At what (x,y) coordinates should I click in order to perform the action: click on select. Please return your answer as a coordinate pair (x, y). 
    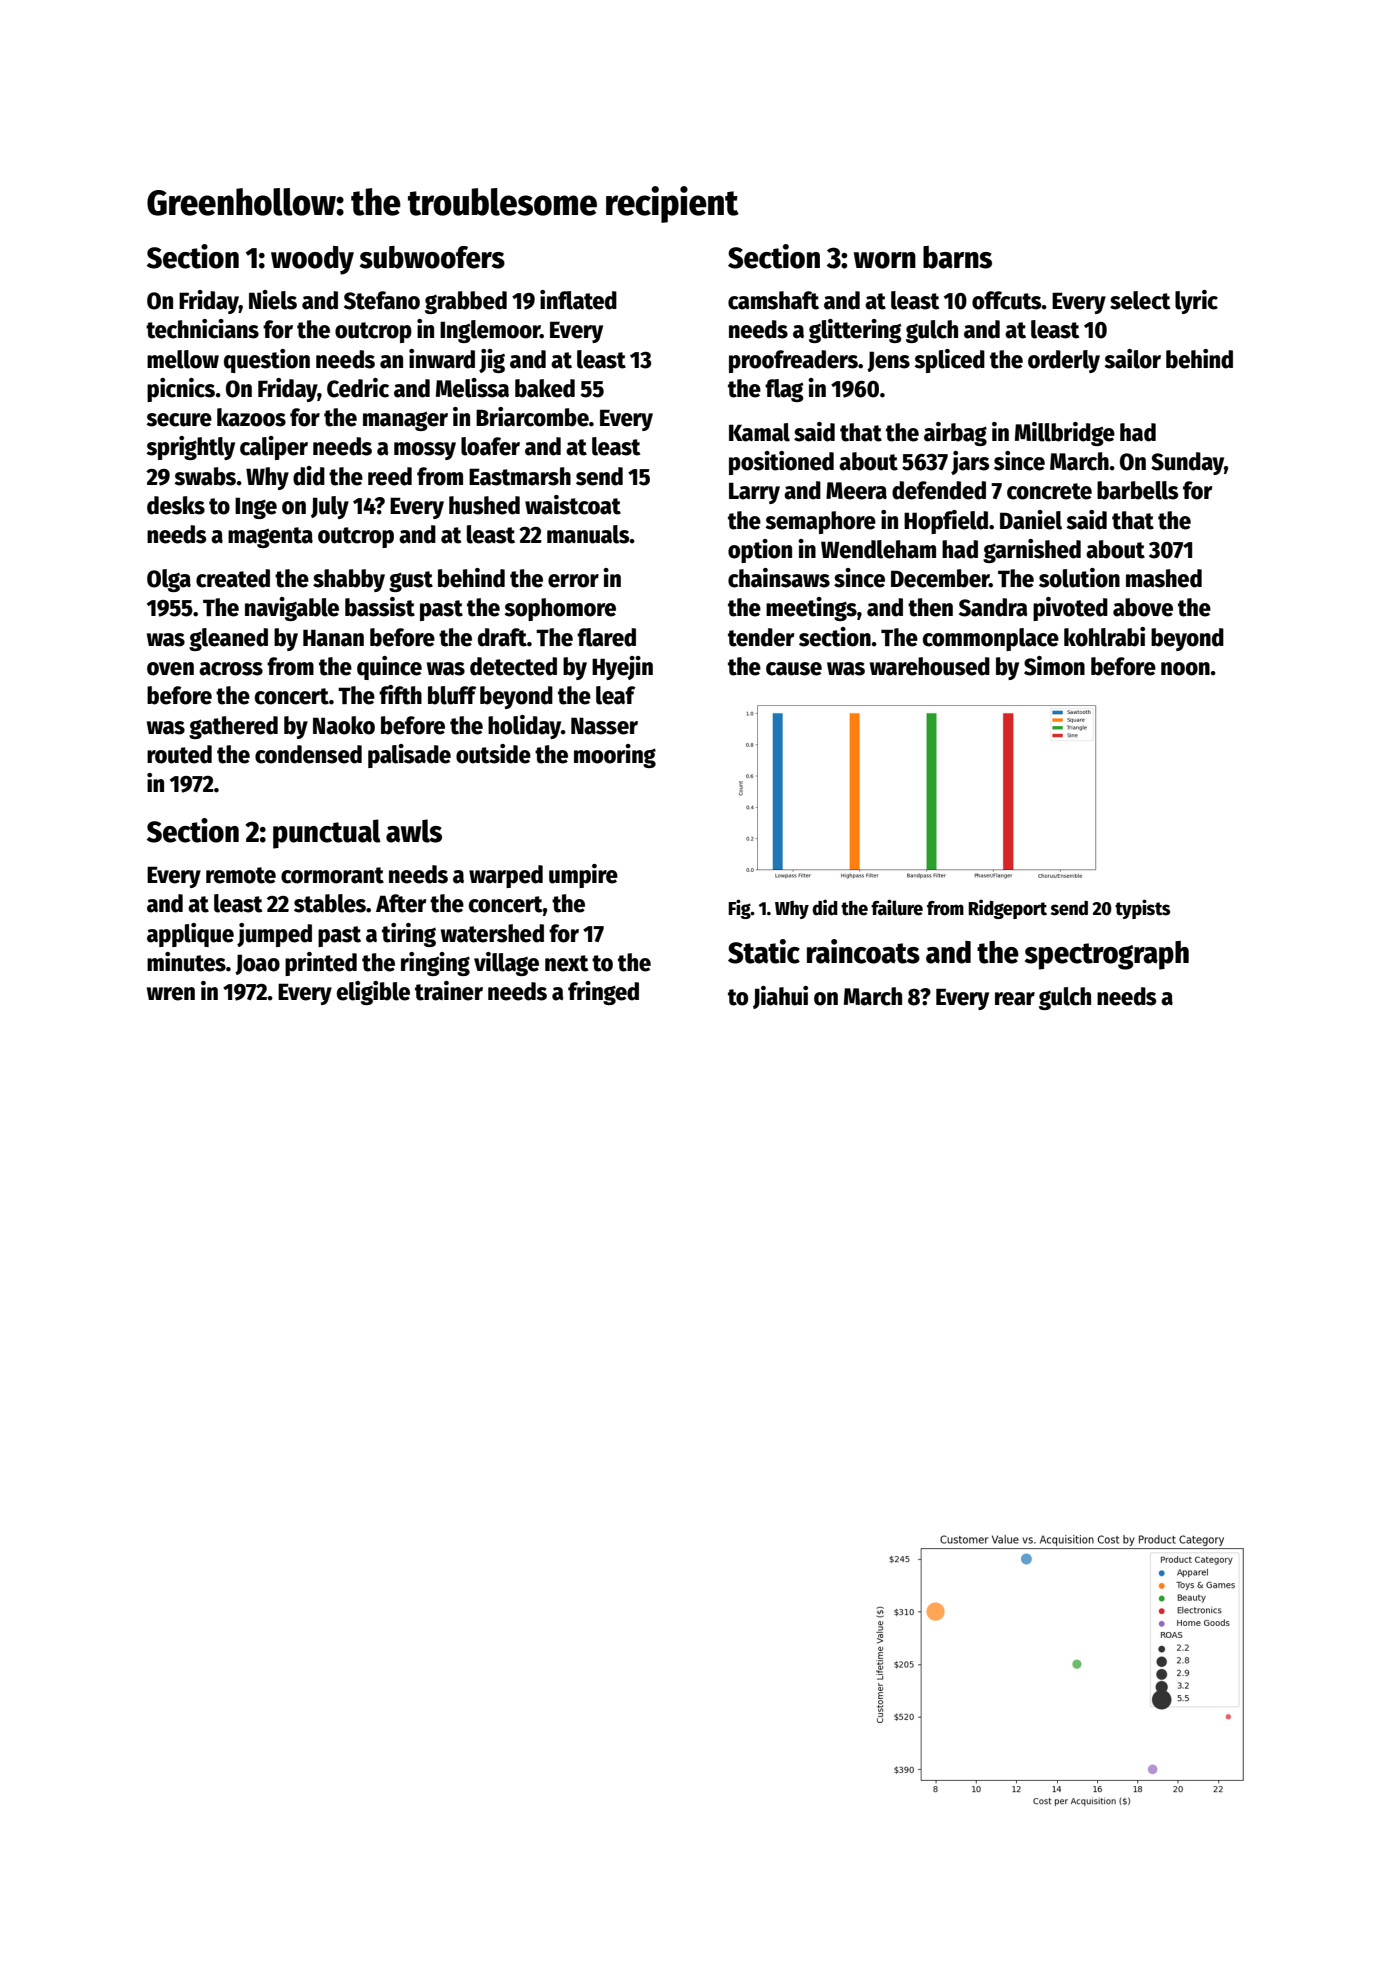
    Looking at the image, I should click on (1140, 300).
